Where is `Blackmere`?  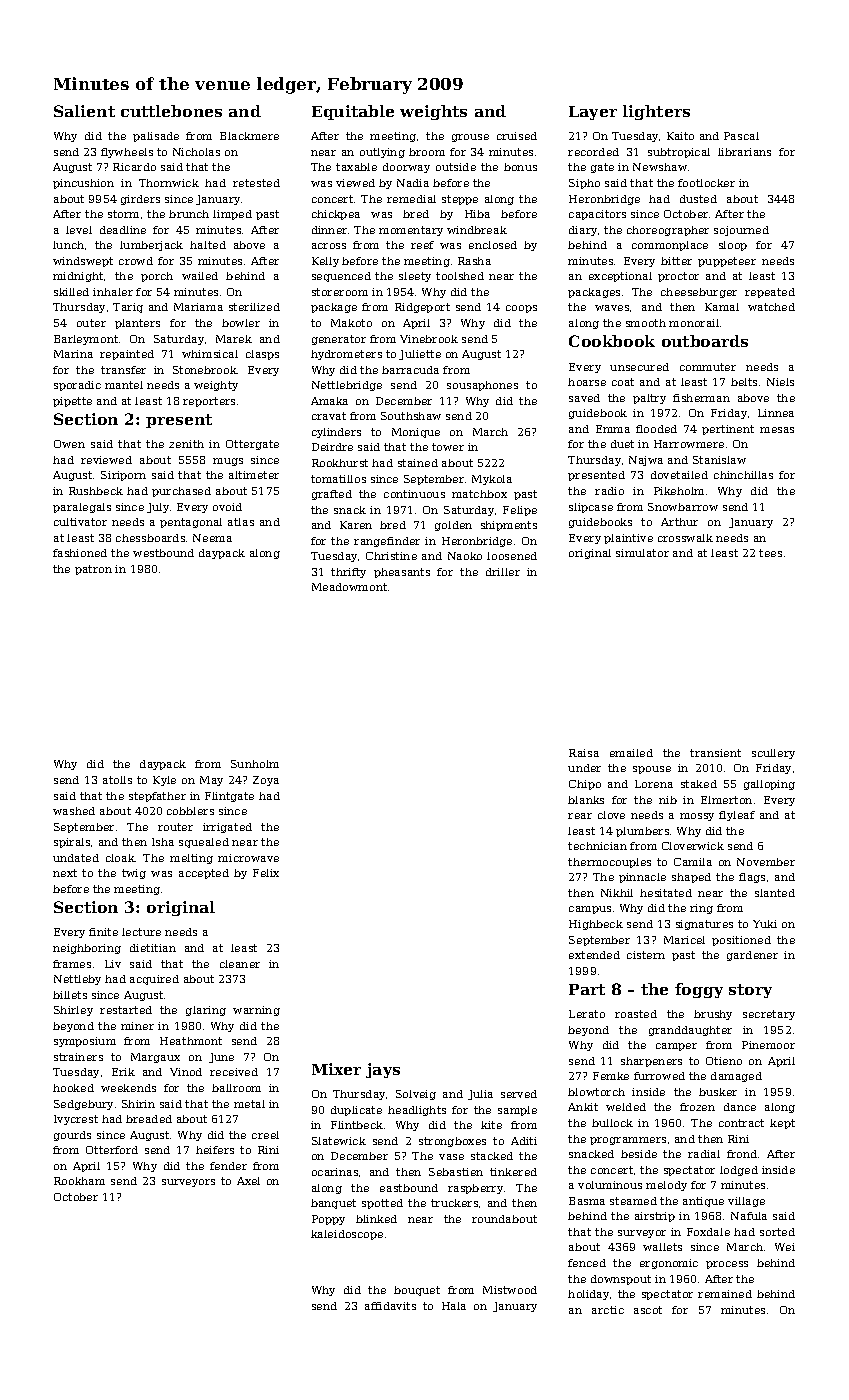
Blackmere is located at coordinates (249, 136).
